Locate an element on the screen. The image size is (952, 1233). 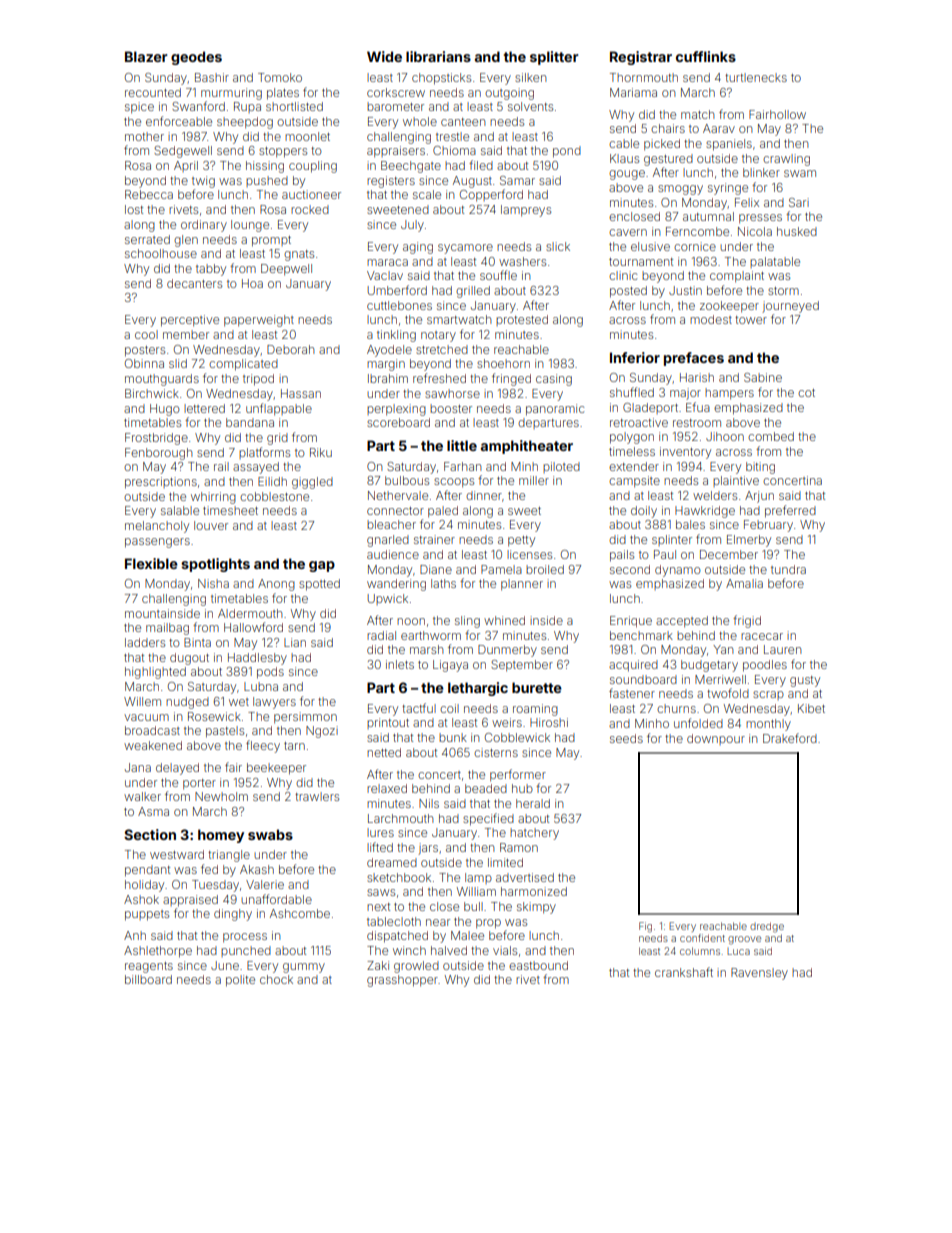
earthworm is located at coordinates (431, 635).
